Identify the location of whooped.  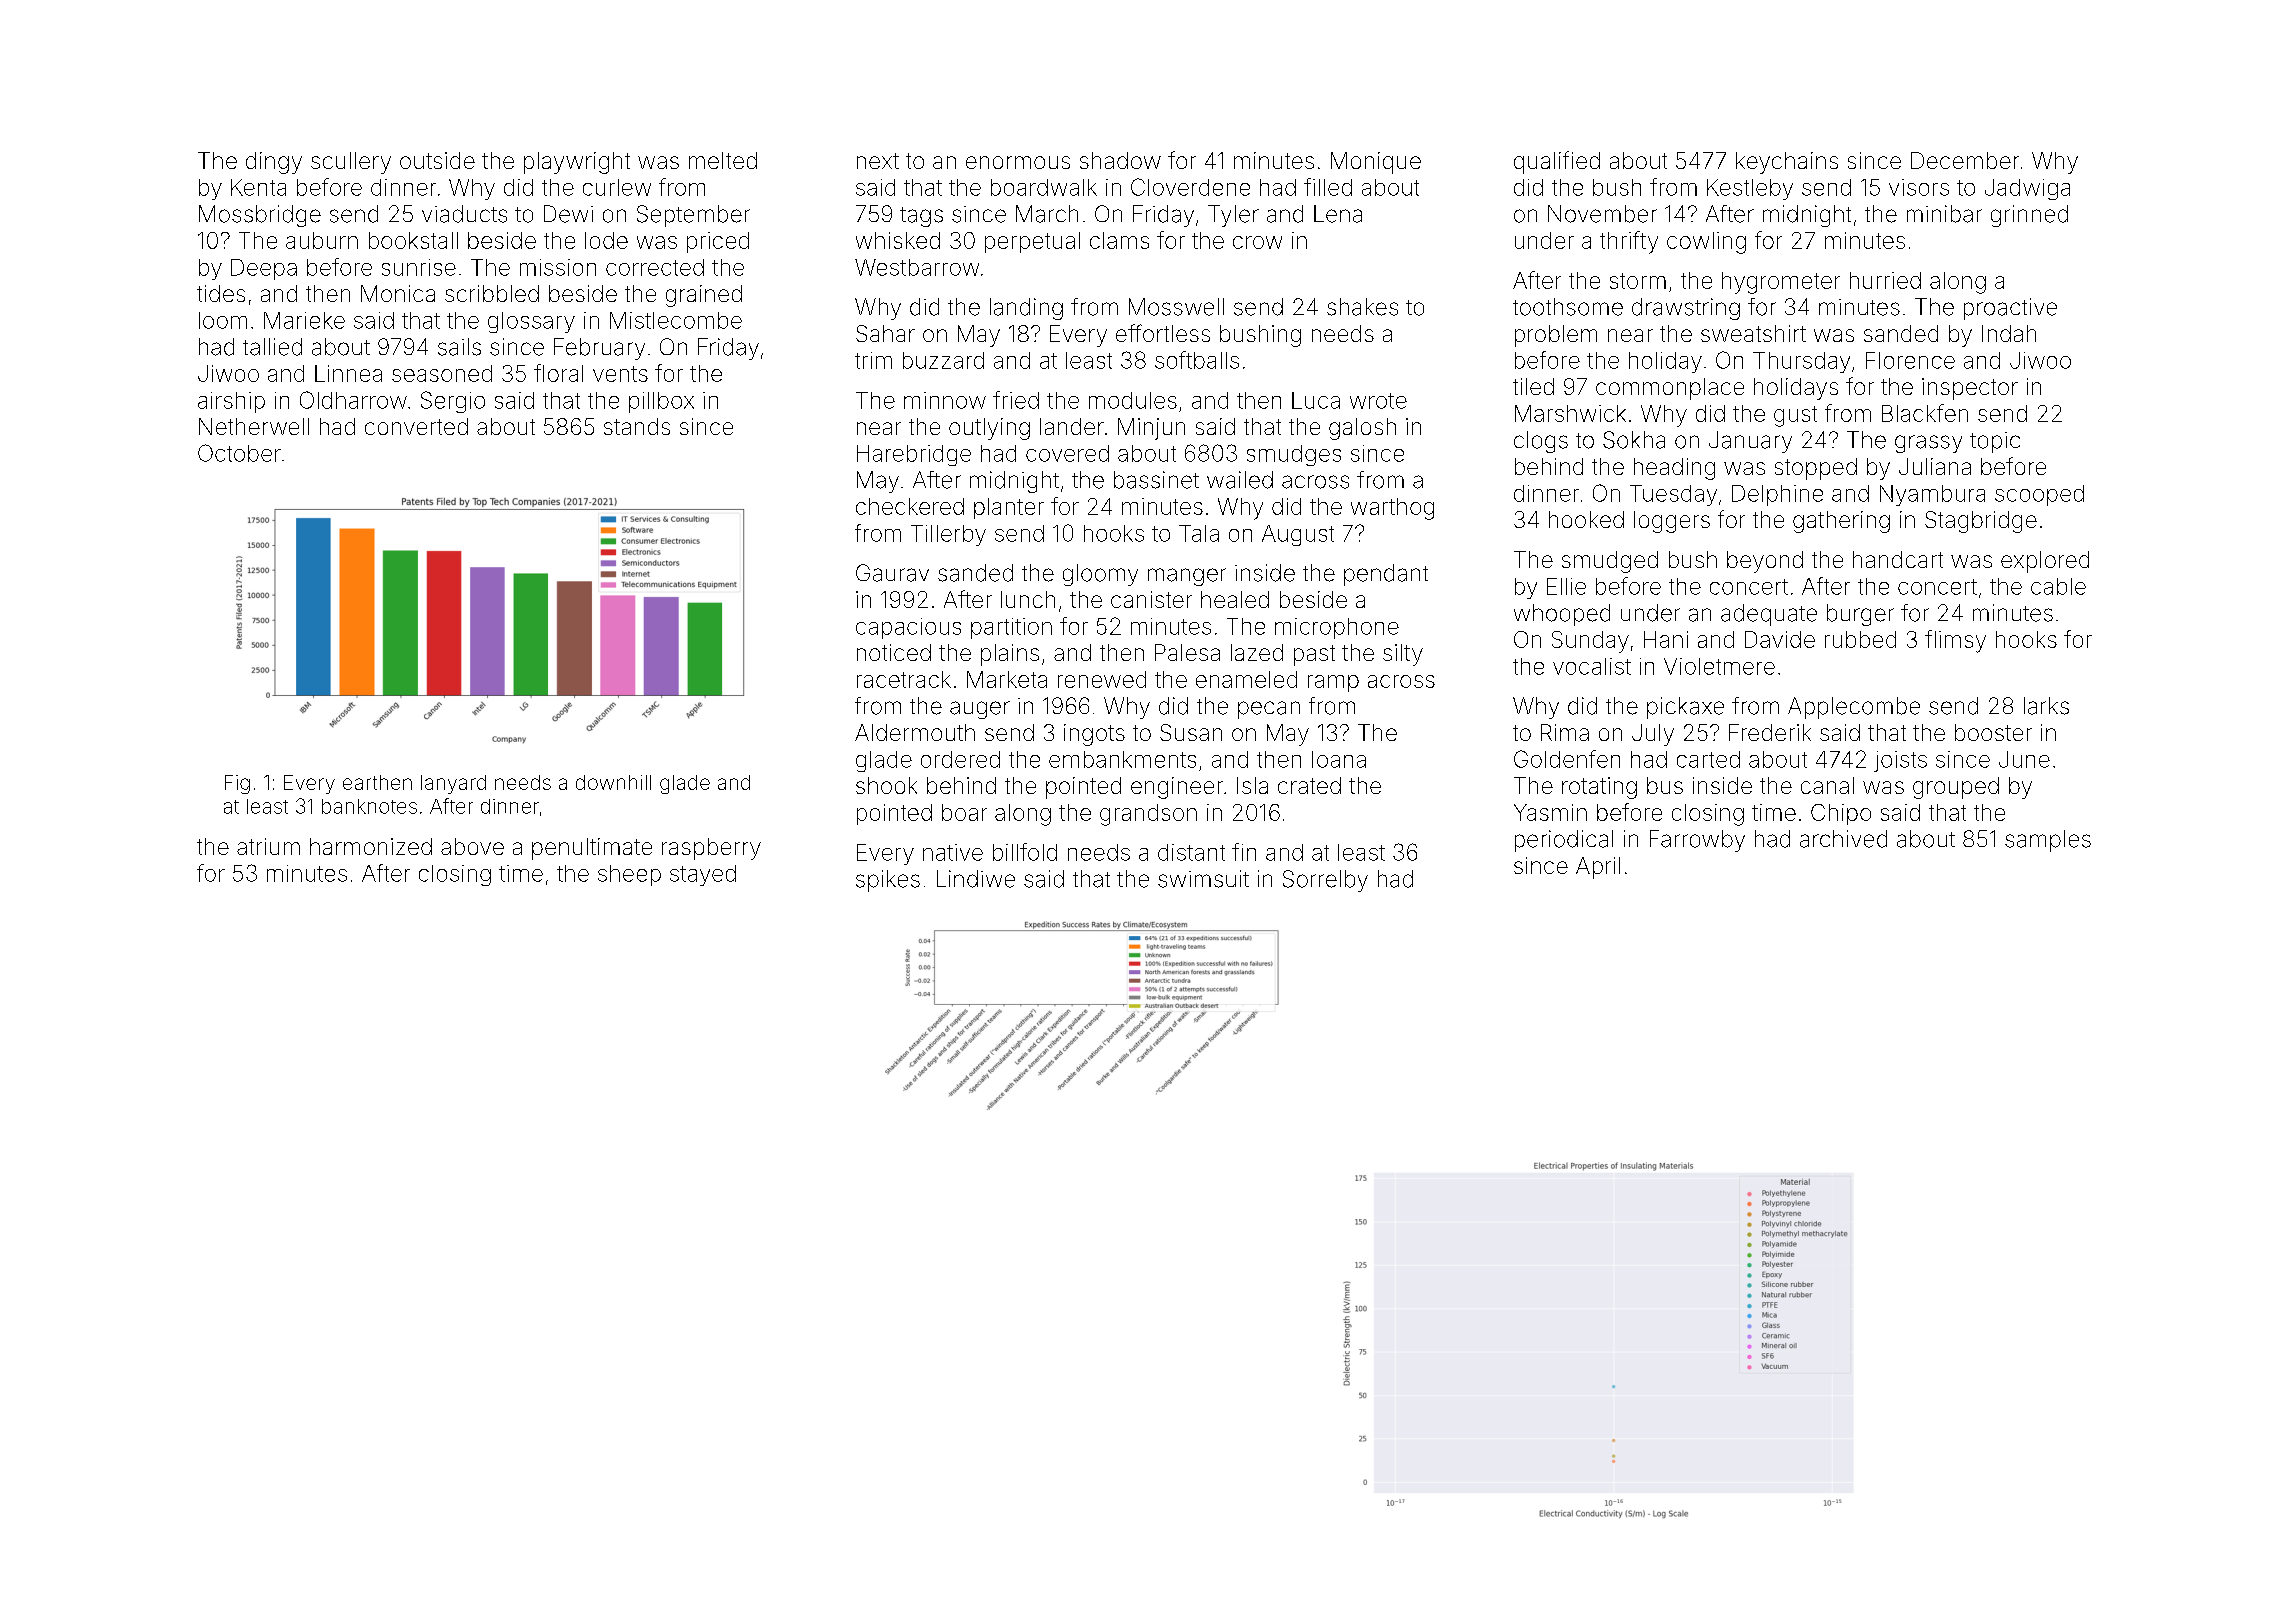
(1562, 615).
